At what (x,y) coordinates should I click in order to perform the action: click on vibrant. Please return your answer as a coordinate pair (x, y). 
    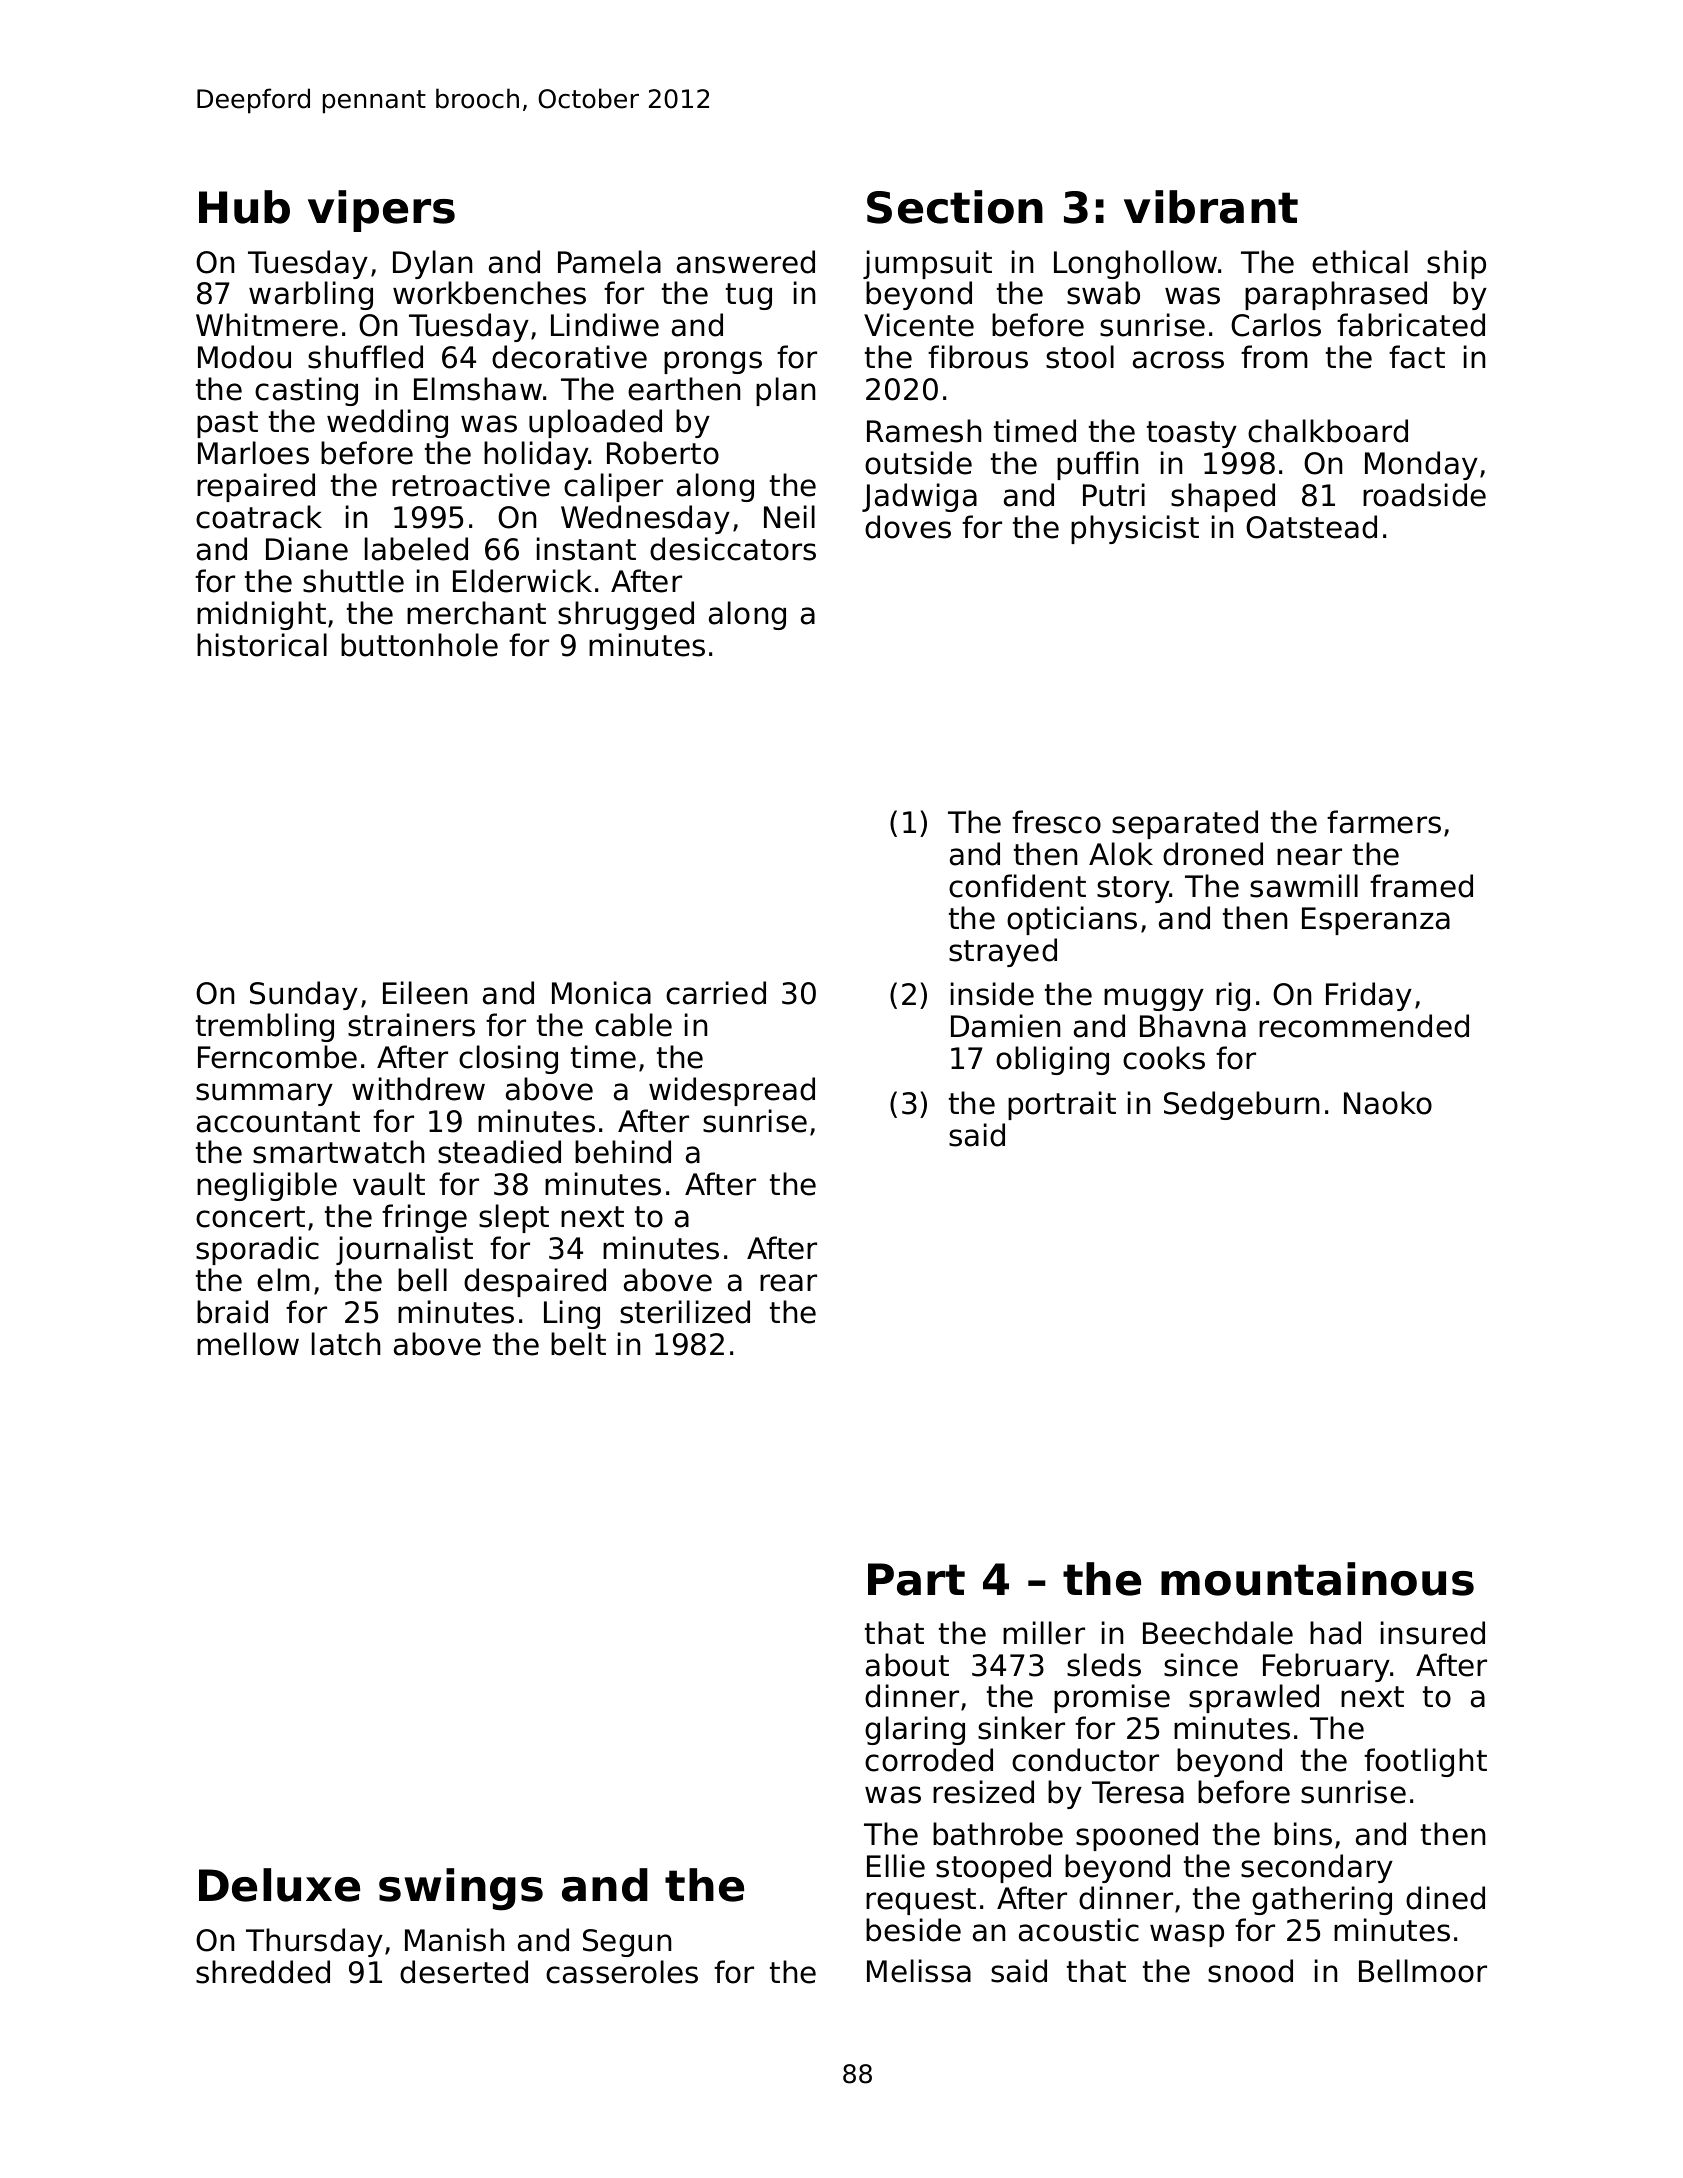
    Looking at the image, I should click on (1211, 207).
